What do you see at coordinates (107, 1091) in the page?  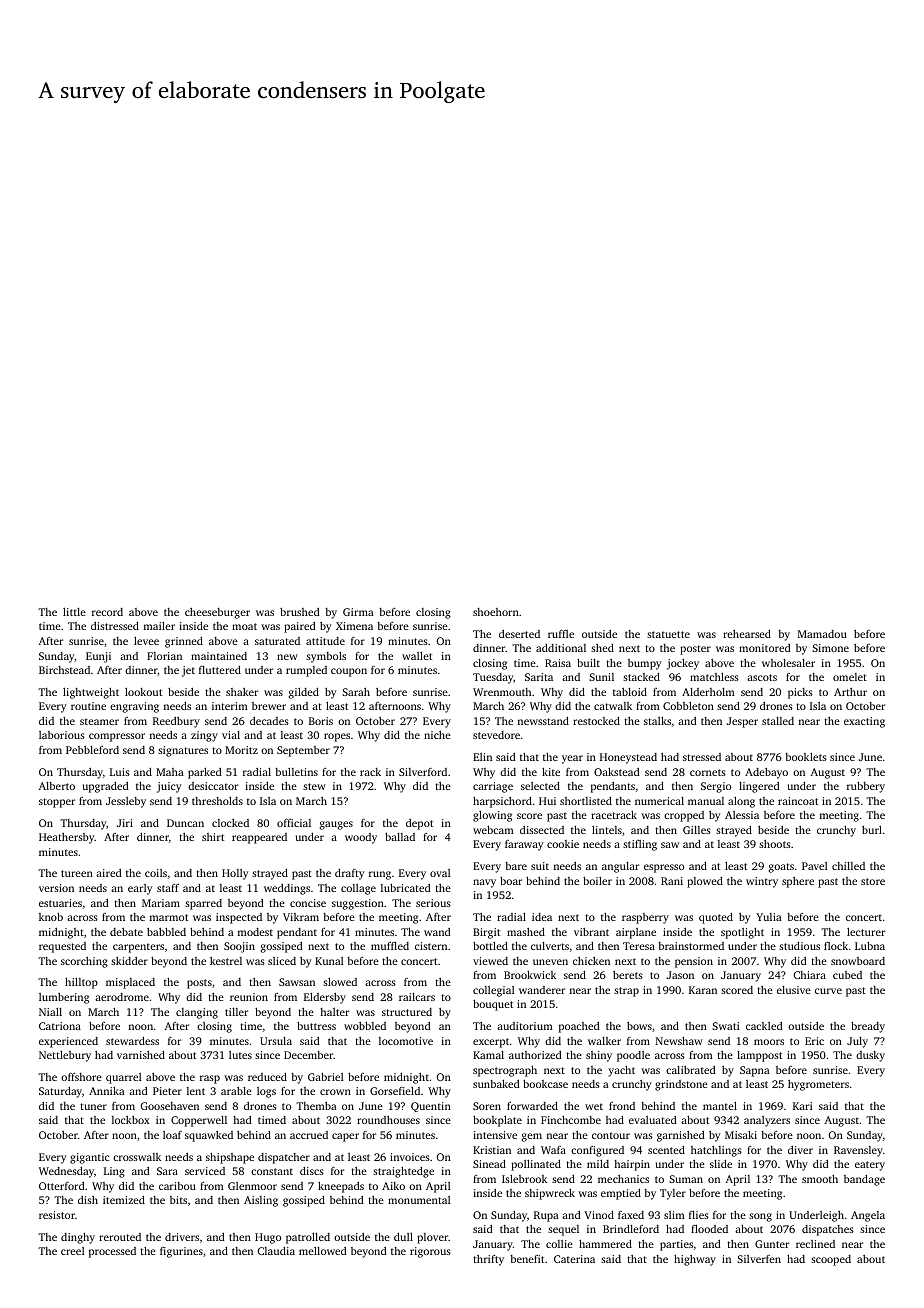 I see `Annika` at bounding box center [107, 1091].
